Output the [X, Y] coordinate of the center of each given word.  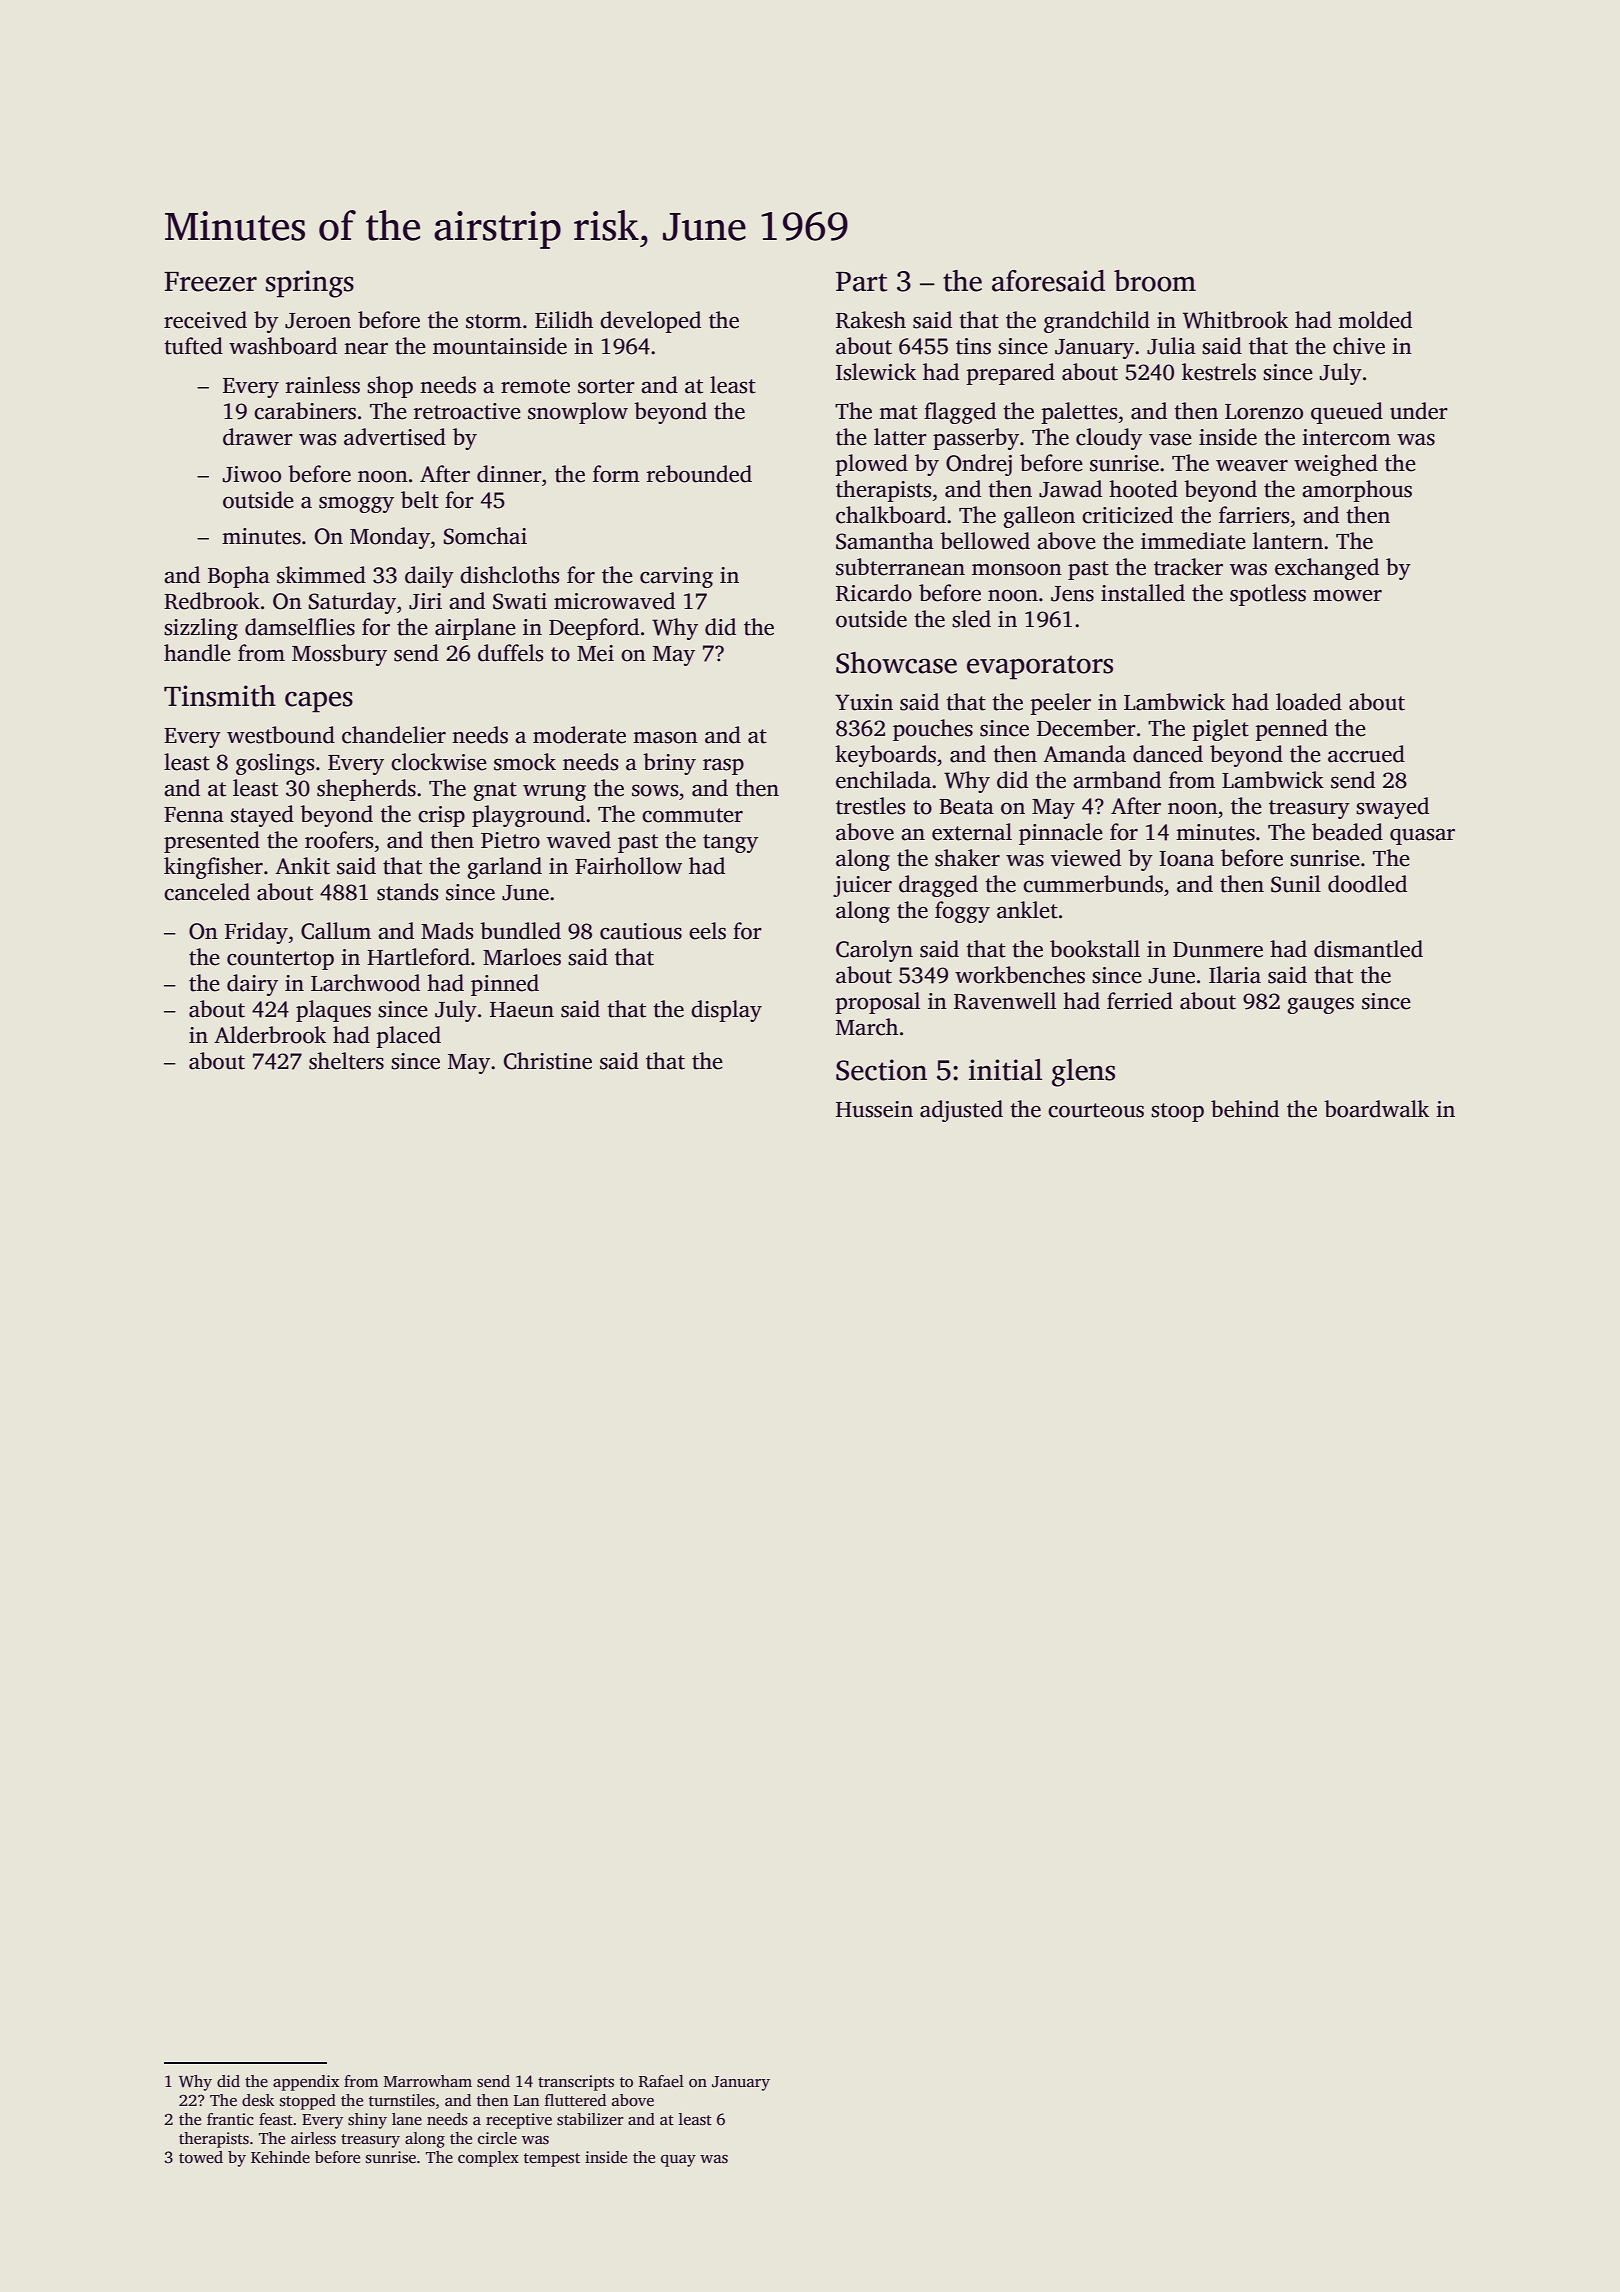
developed [650, 322]
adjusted [961, 1111]
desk [258, 2100]
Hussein [874, 1109]
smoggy [356, 505]
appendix [306, 2083]
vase [1170, 440]
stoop [1177, 1112]
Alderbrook [270, 1035]
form [616, 474]
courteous [1096, 1110]
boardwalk [1376, 1109]
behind [1245, 1109]
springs [310, 284]
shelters [346, 1061]
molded [1375, 320]
